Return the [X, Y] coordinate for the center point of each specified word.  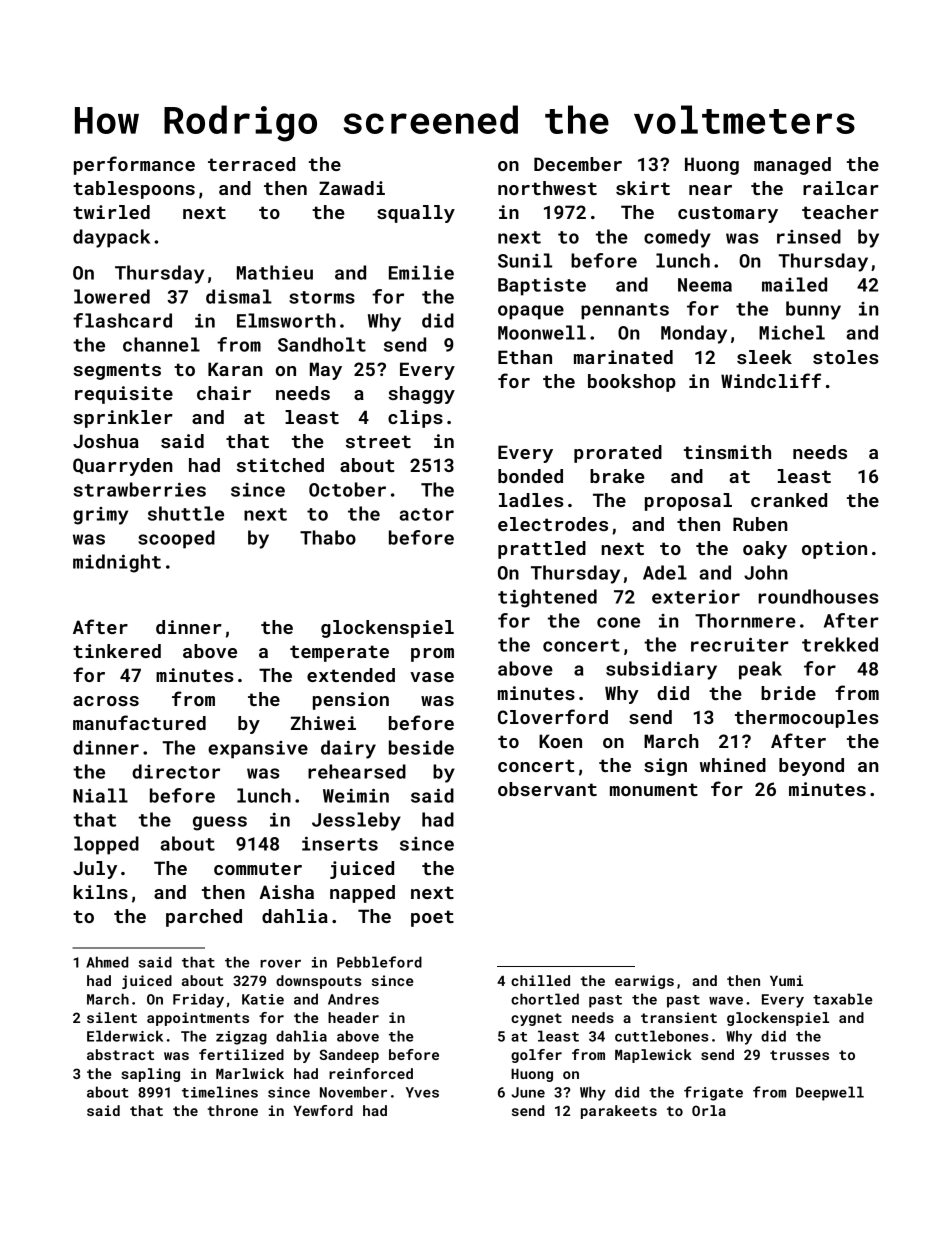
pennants [625, 311]
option [834, 550]
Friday [198, 1000]
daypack [111, 238]
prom [432, 655]
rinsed [809, 236]
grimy [100, 516]
